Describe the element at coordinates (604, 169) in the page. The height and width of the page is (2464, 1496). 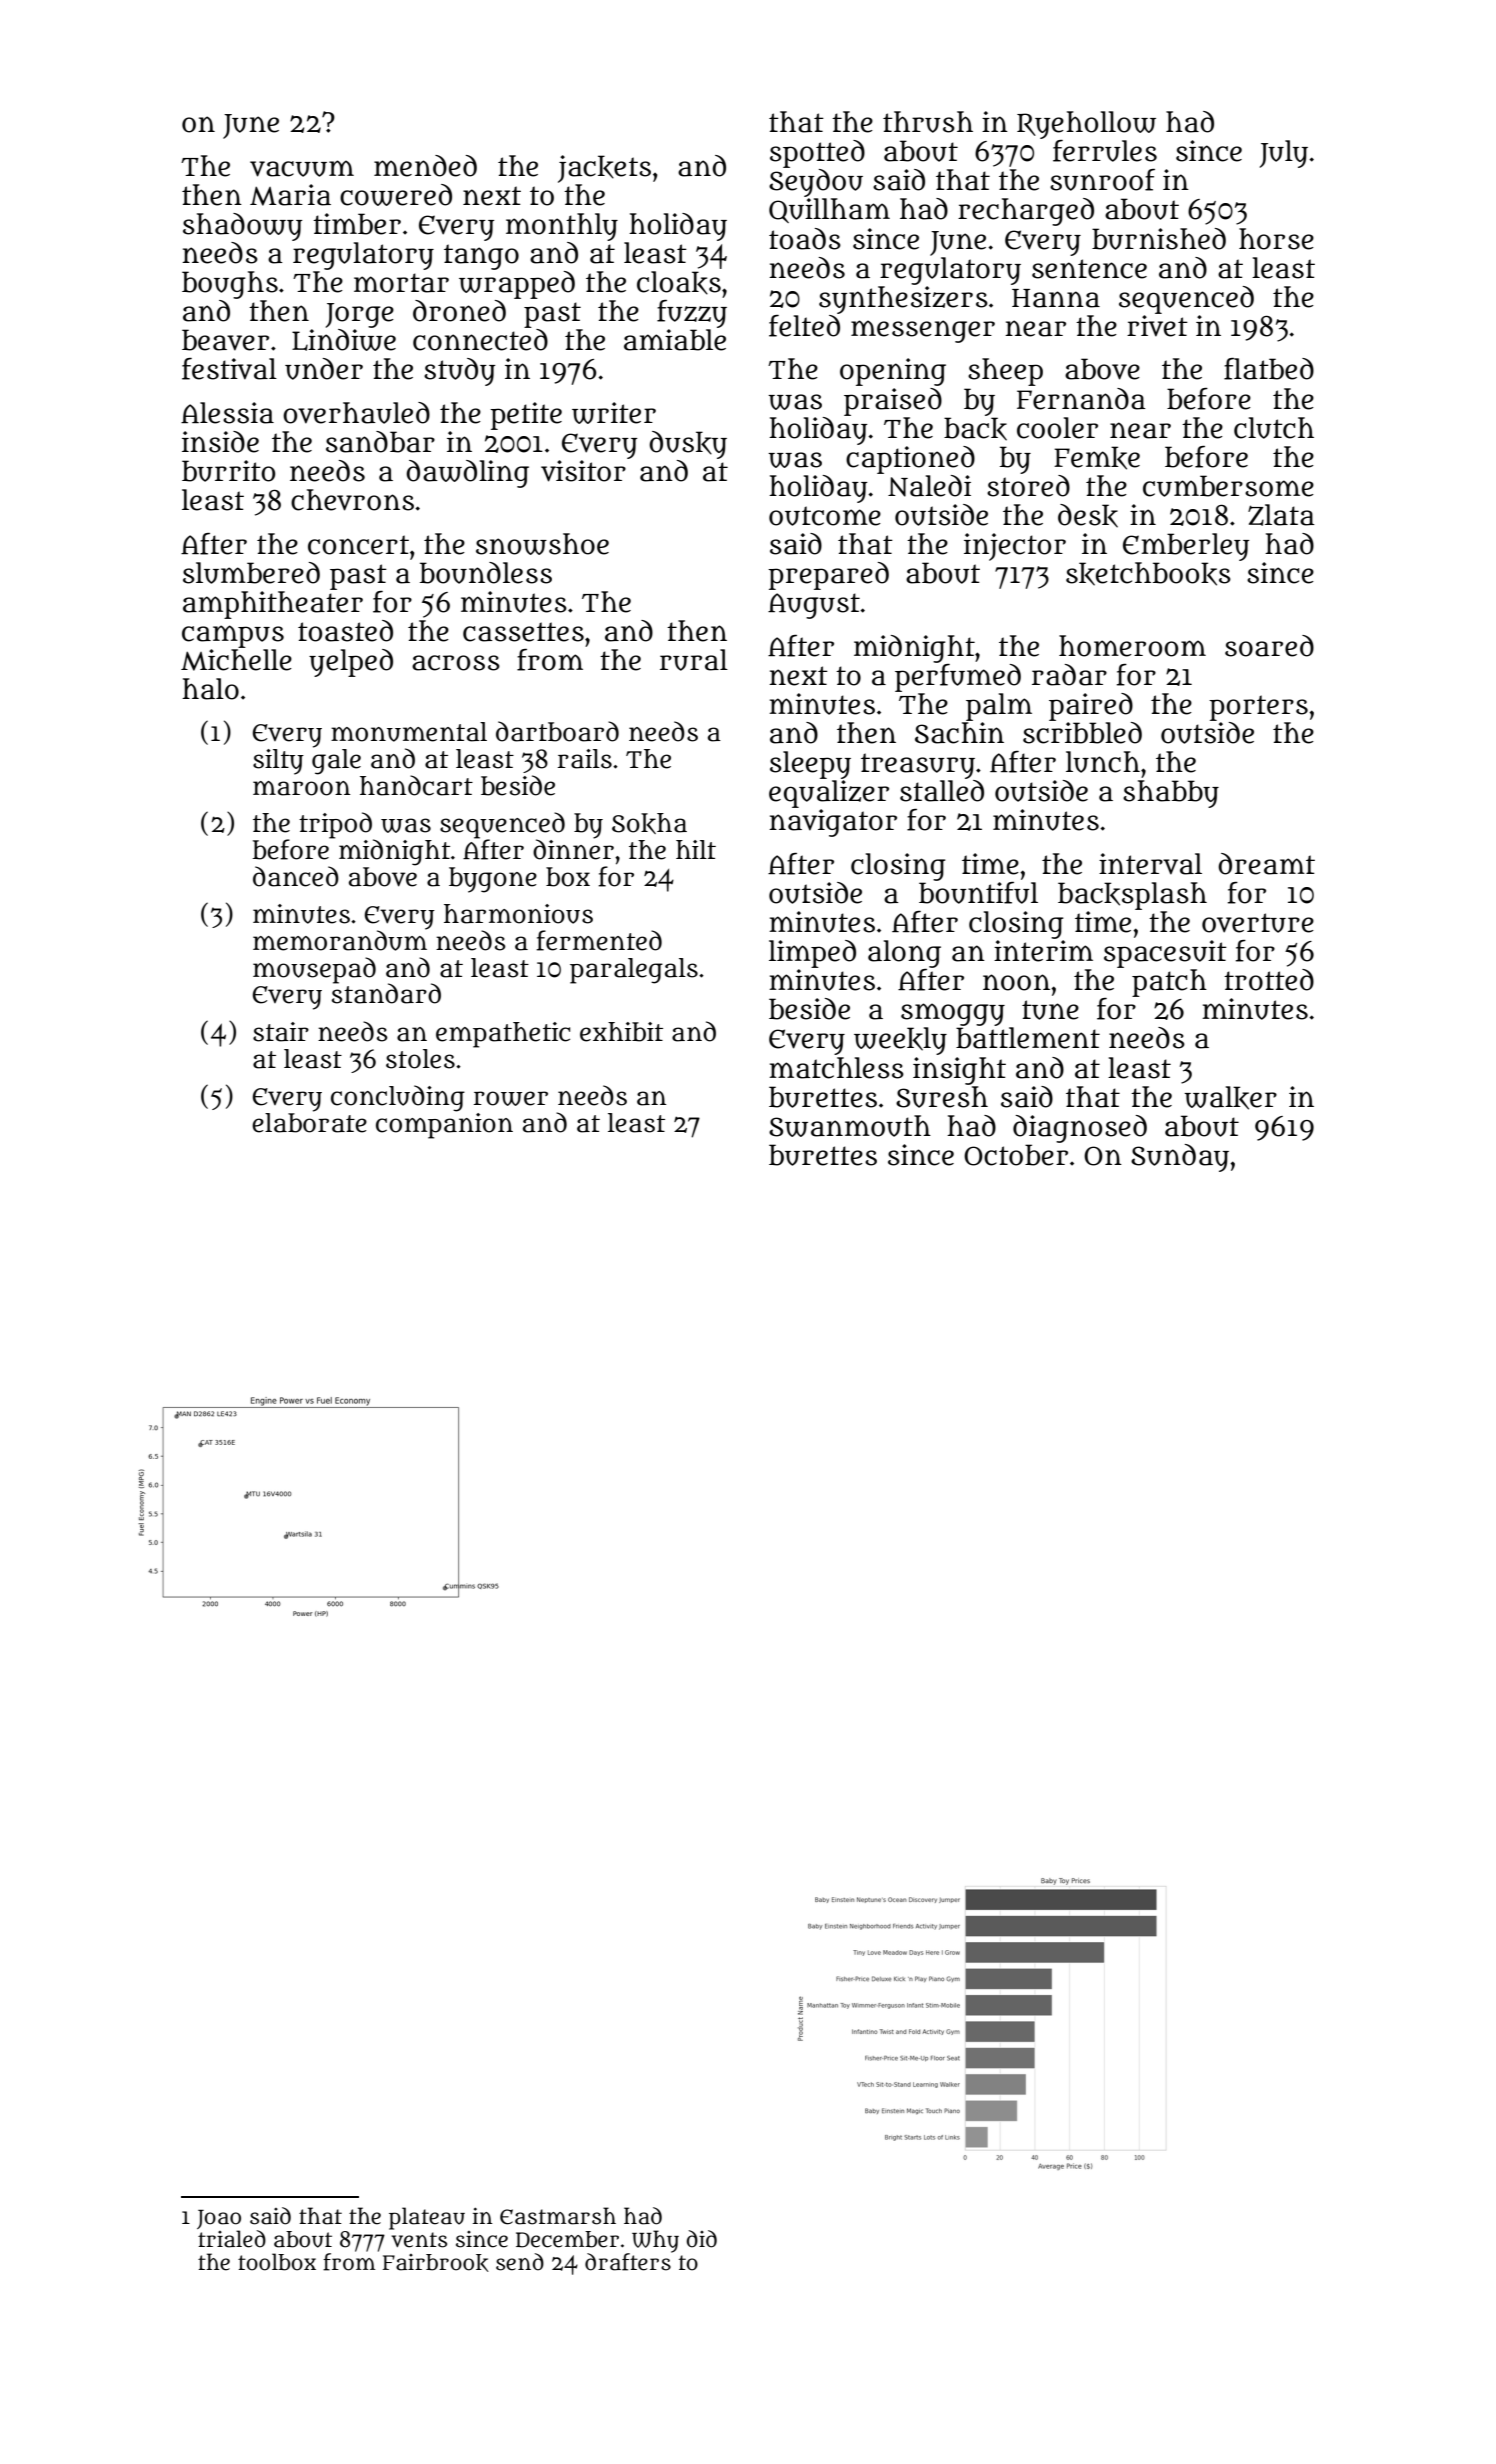
I see `jackets` at that location.
